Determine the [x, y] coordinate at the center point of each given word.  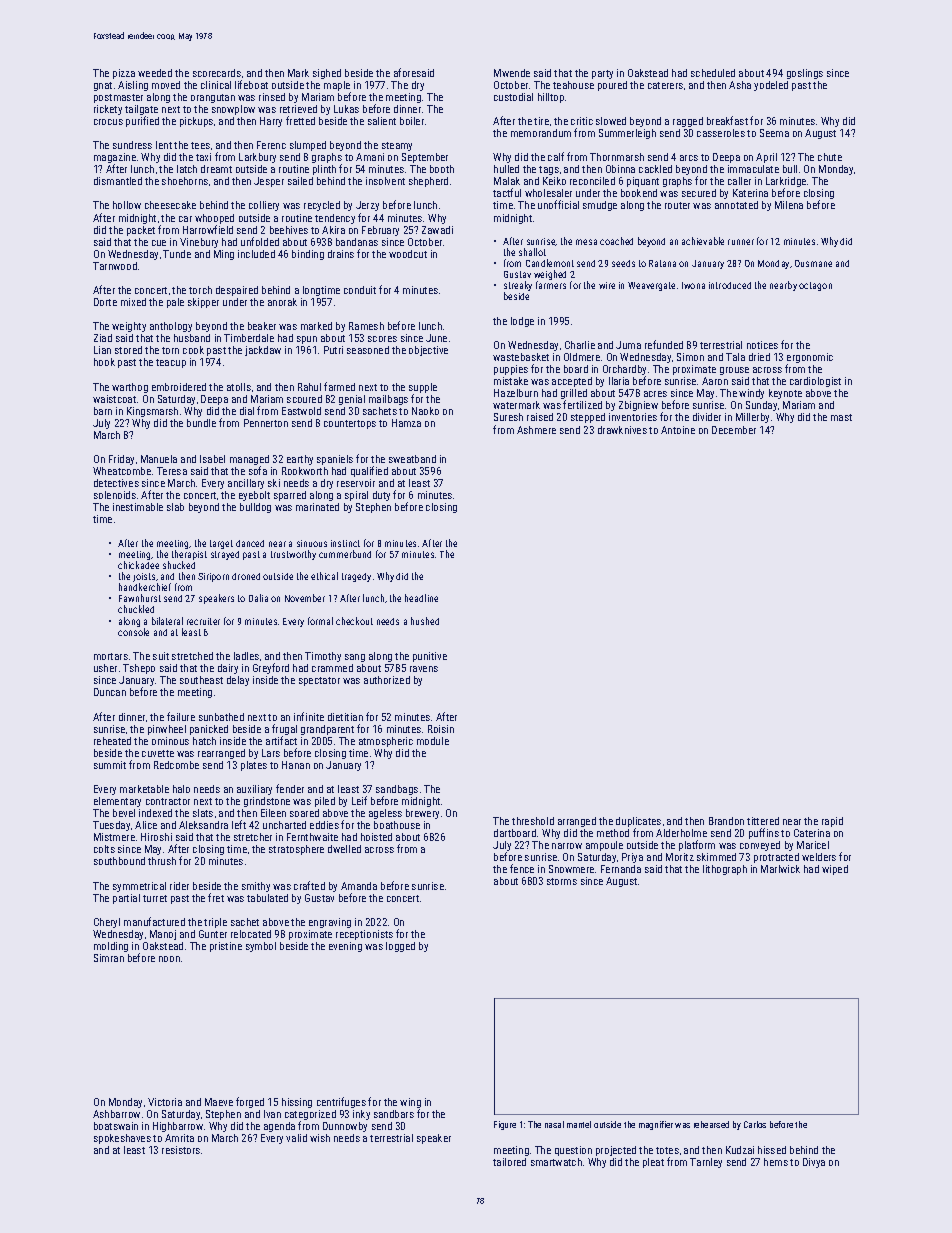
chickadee [138, 565]
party [602, 74]
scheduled [713, 73]
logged [400, 947]
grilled [574, 395]
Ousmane [813, 263]
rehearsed [711, 1124]
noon [169, 959]
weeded [155, 73]
